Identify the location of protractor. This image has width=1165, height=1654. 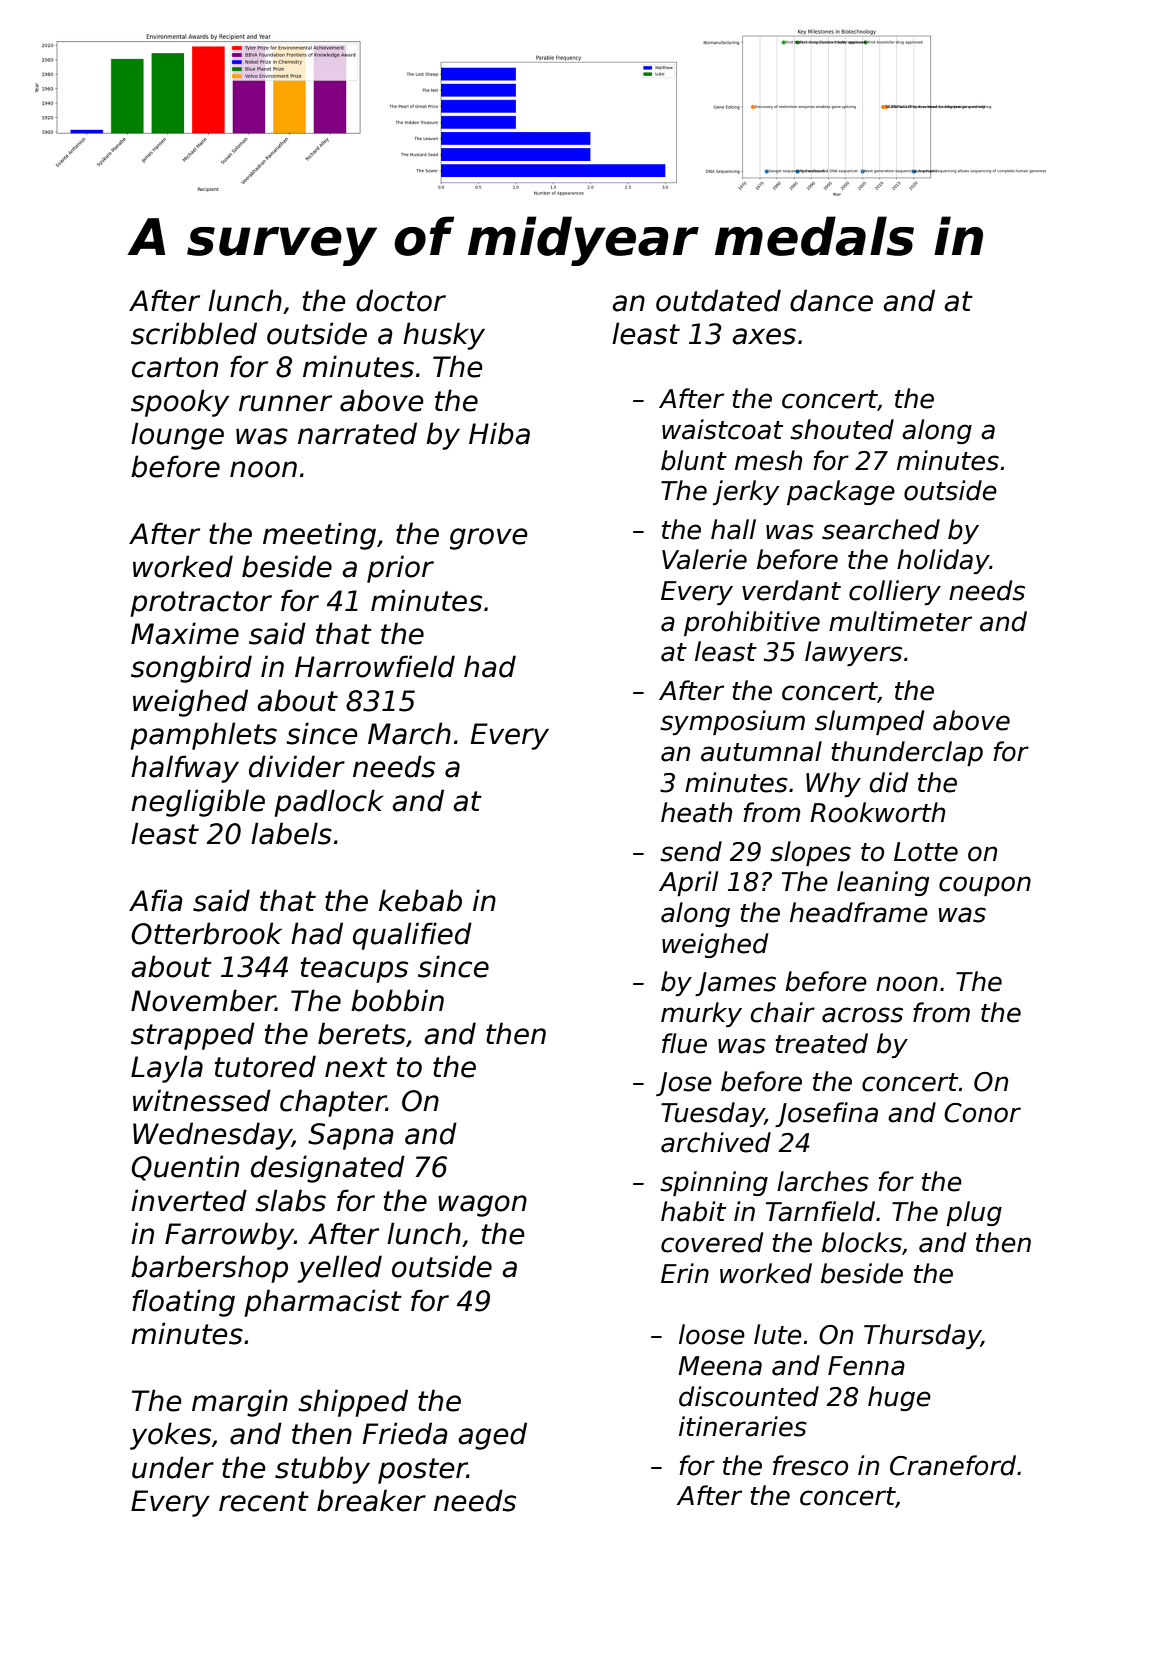
(201, 604).
